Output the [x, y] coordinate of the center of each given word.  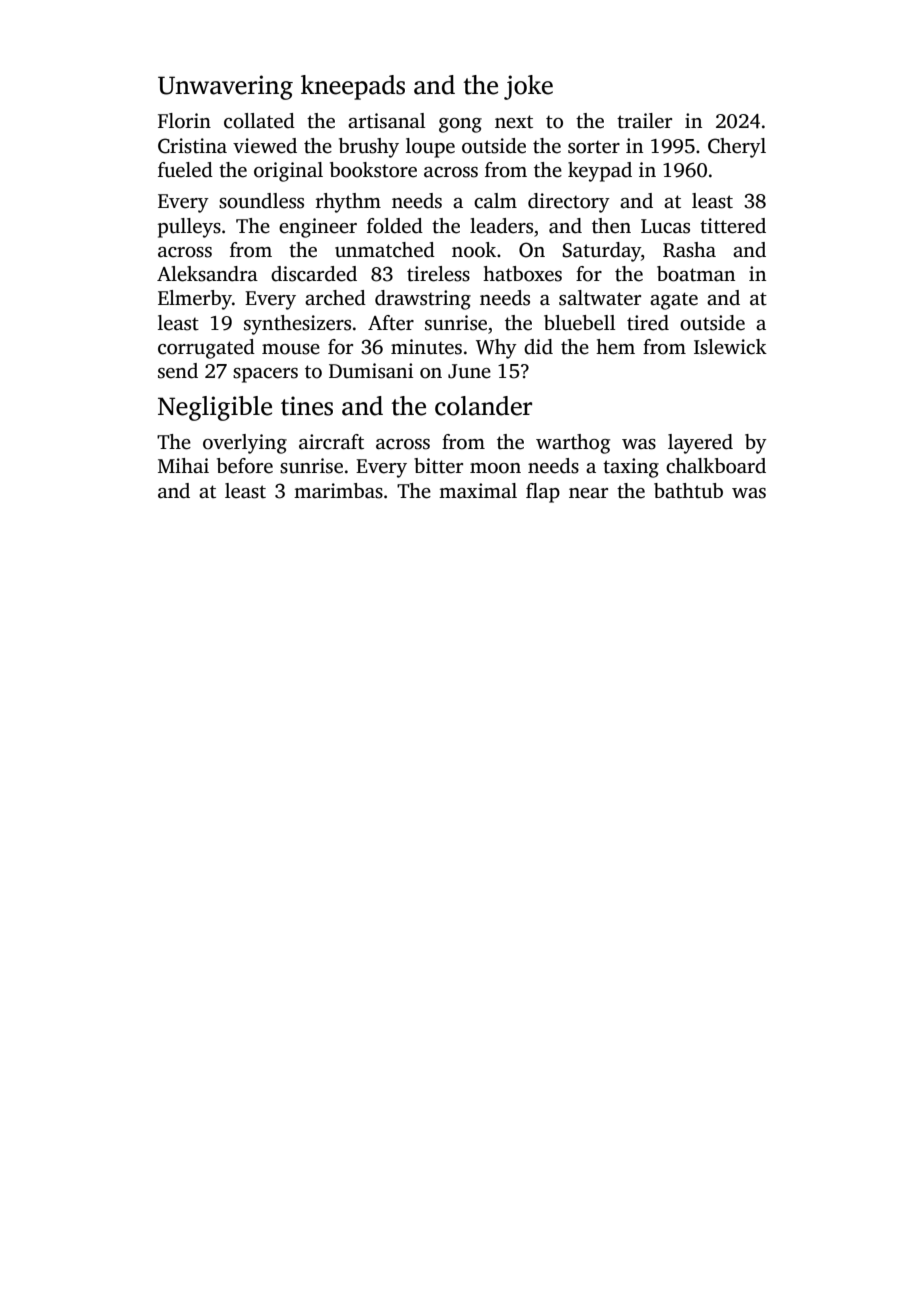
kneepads [353, 87]
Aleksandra [207, 274]
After [391, 323]
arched [335, 298]
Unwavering [225, 87]
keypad [600, 172]
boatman [696, 274]
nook [474, 250]
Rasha [689, 250]
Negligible [215, 408]
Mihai [183, 466]
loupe [430, 148]
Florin [184, 121]
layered [700, 444]
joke [528, 87]
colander [483, 406]
